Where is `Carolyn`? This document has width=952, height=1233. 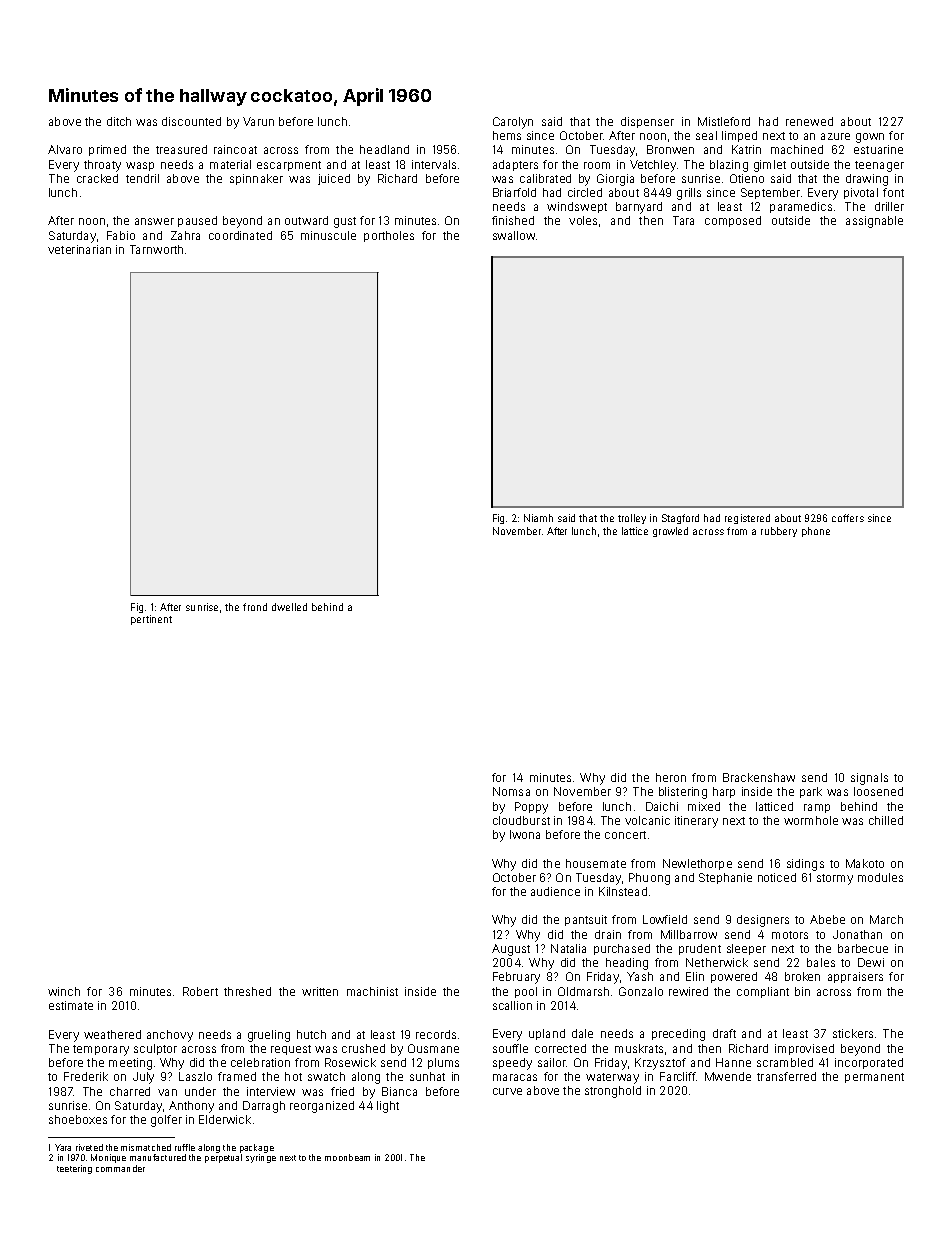 Carolyn is located at coordinates (513, 123).
